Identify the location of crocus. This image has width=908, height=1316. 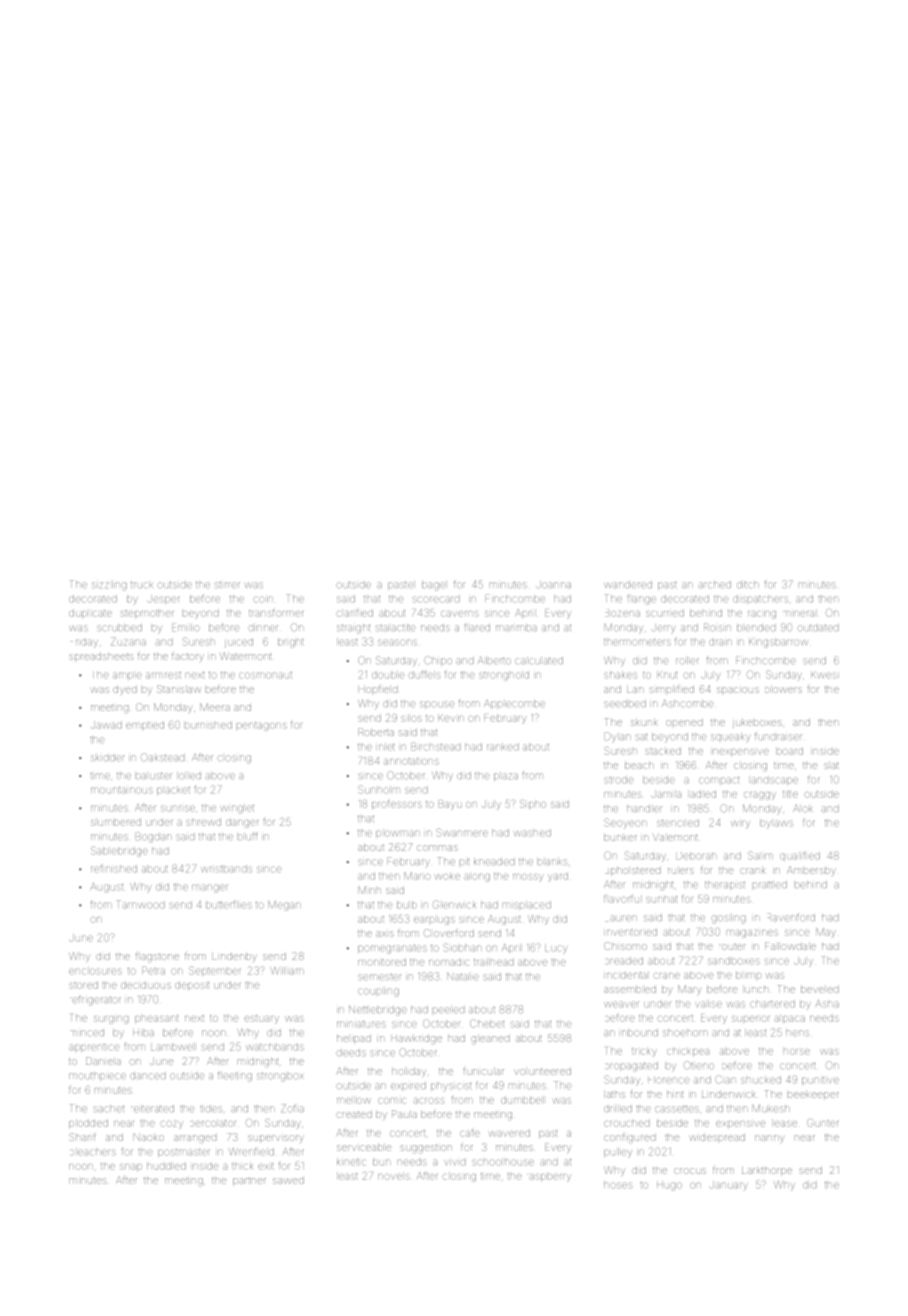
(690, 1171).
